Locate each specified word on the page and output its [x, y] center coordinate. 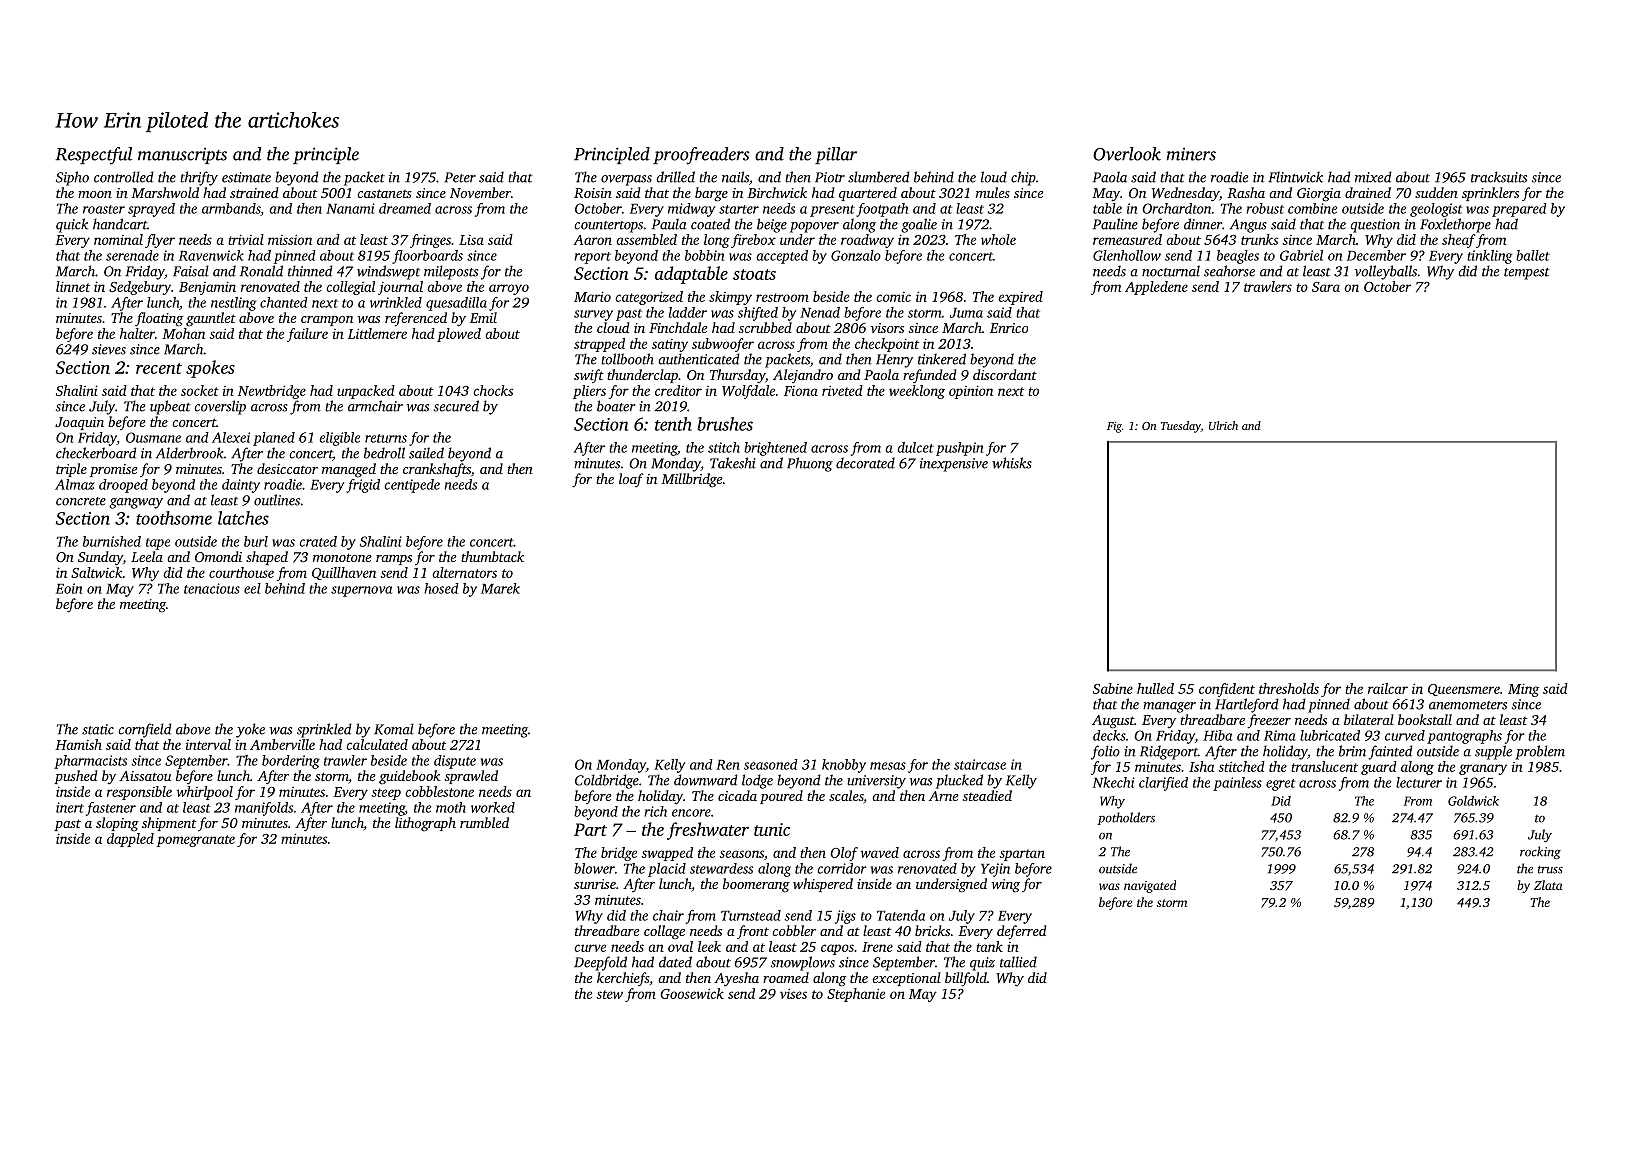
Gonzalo [856, 255]
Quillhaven [344, 573]
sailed [426, 453]
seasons [741, 854]
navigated [1150, 886]
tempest [1527, 274]
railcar [1388, 688]
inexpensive [954, 465]
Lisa [471, 240]
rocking [1540, 852]
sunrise [595, 884]
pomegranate [196, 841]
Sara [1326, 287]
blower [594, 868]
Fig [1114, 427]
